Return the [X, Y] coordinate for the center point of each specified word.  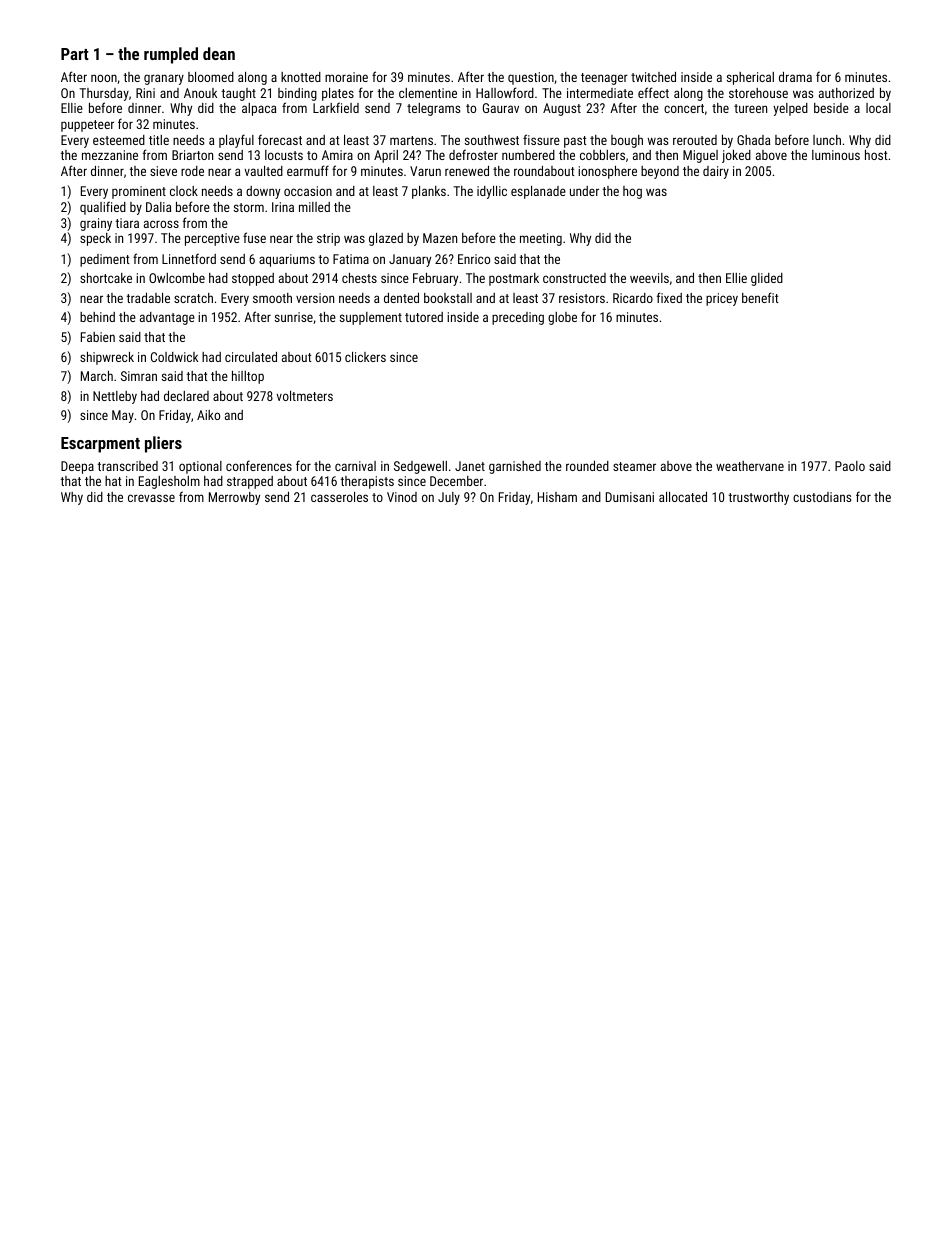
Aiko [208, 415]
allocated [683, 497]
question [531, 78]
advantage [167, 318]
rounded [587, 466]
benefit [760, 297]
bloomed [211, 77]
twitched [653, 77]
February [435, 279]
